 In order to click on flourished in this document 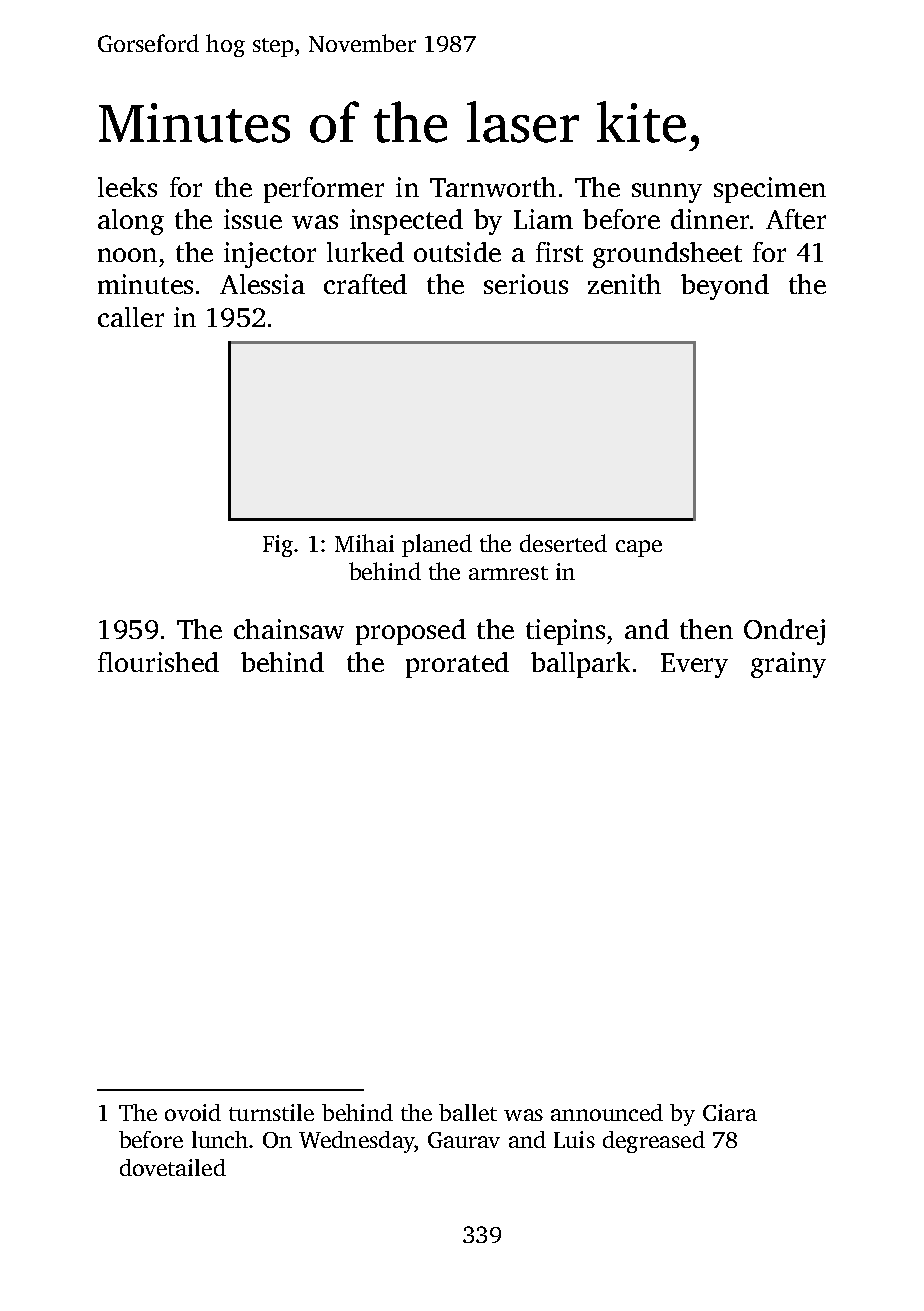, I will do `click(158, 662)`.
